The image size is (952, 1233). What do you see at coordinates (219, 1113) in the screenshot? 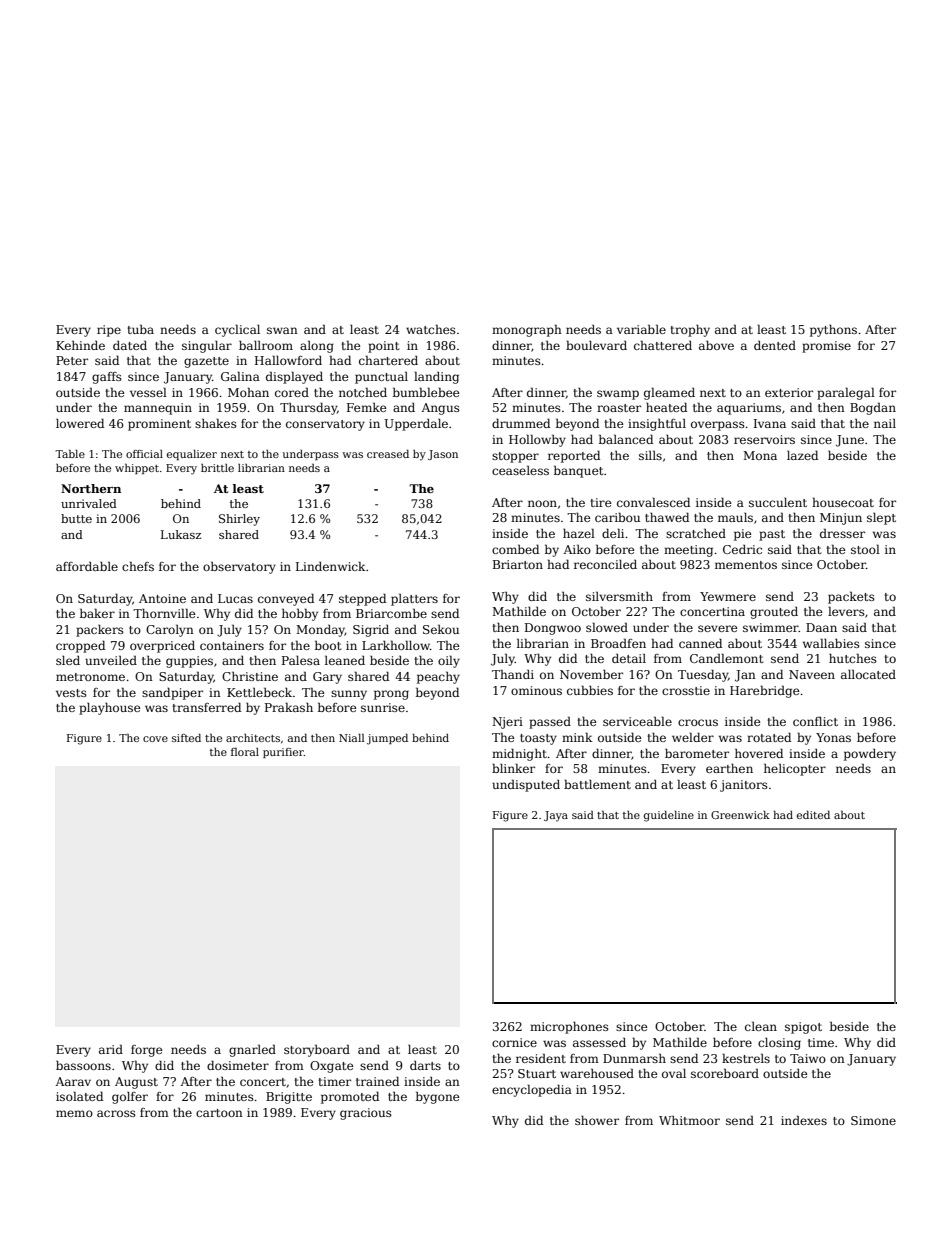
I see `cartoon` at bounding box center [219, 1113].
